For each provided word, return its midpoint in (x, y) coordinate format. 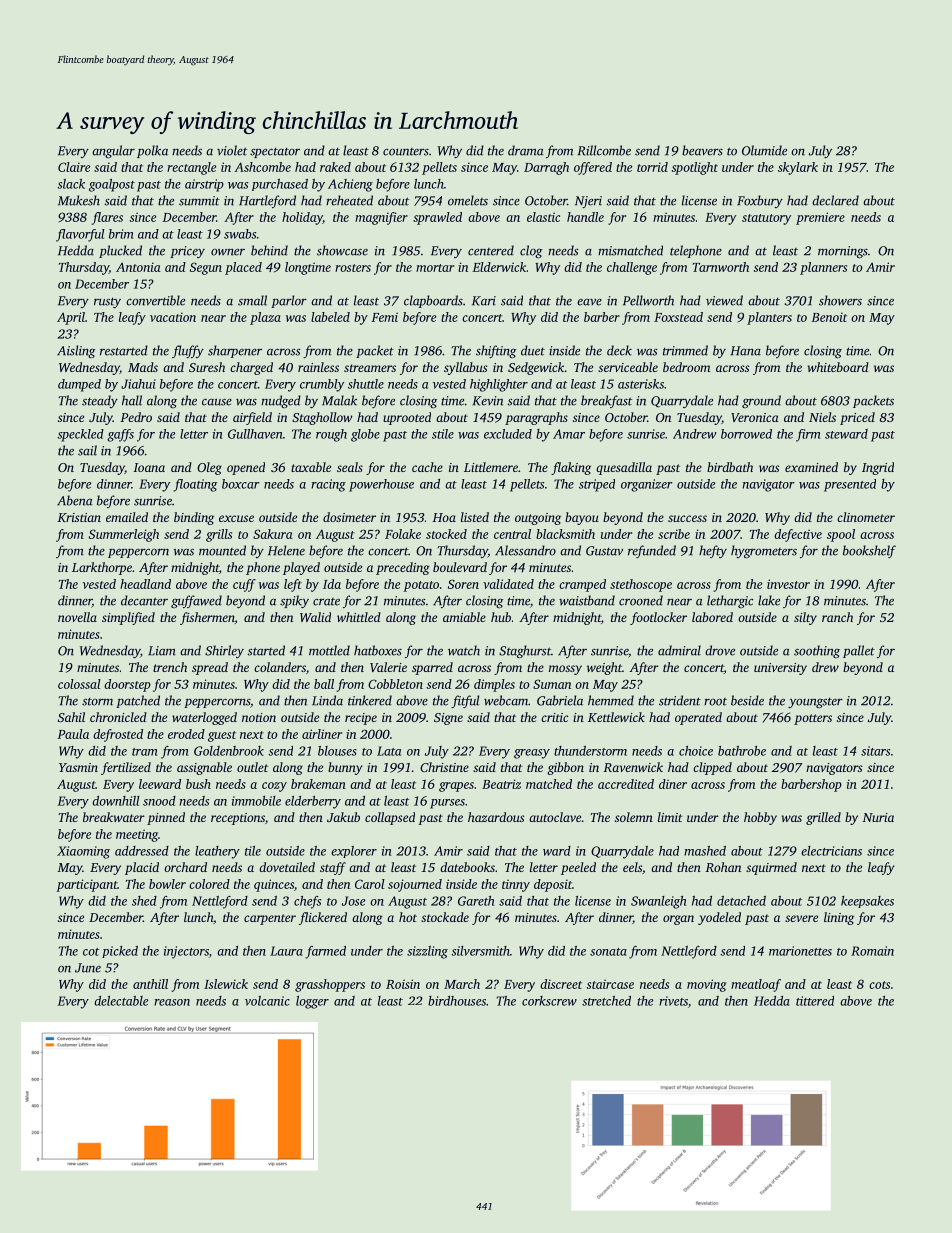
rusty (107, 303)
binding (194, 518)
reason (172, 1002)
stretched (606, 1001)
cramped (582, 585)
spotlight (695, 168)
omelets (468, 200)
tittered (815, 1001)
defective (798, 535)
